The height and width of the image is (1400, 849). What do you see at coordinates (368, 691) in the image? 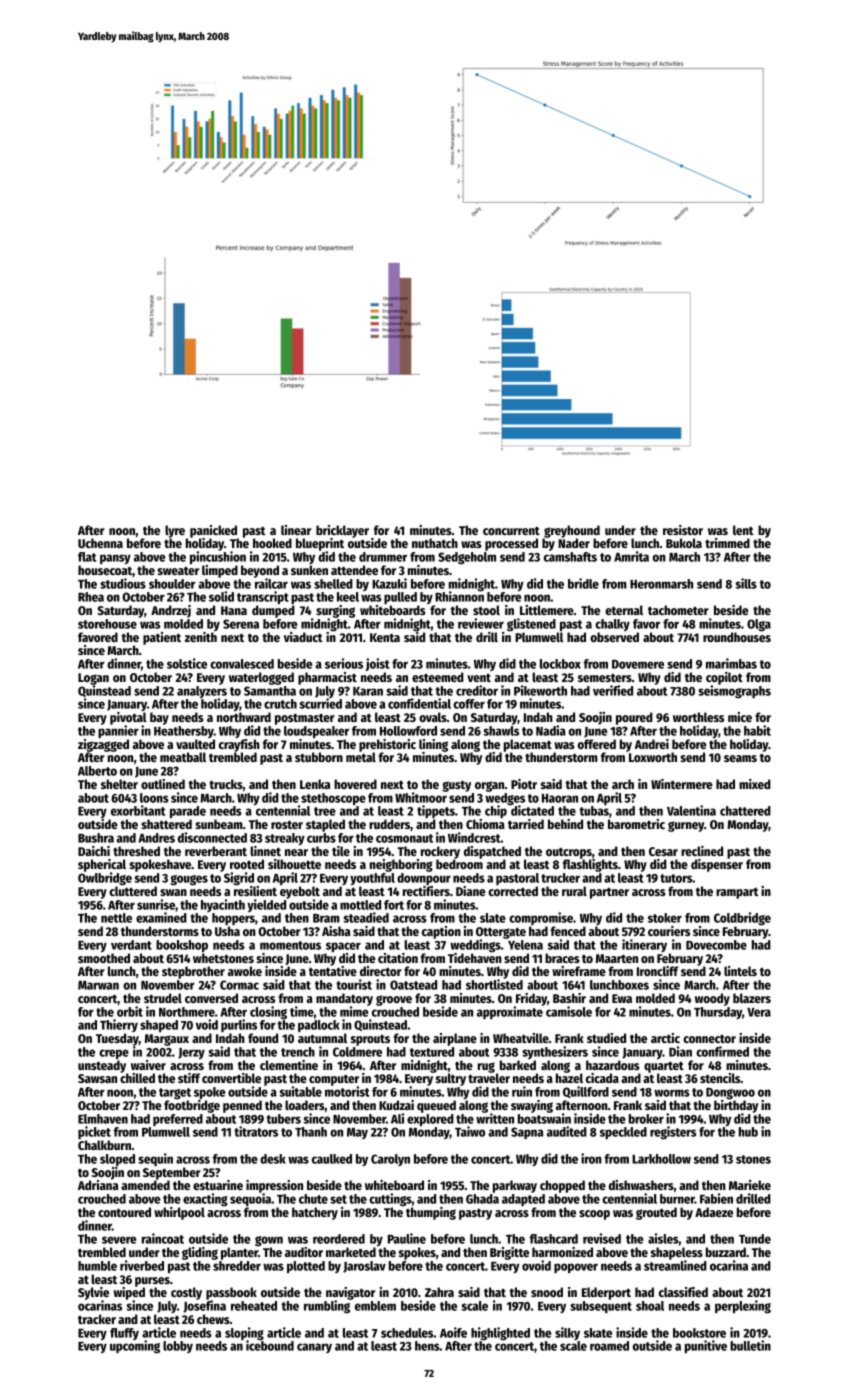
I see `Karan` at bounding box center [368, 691].
